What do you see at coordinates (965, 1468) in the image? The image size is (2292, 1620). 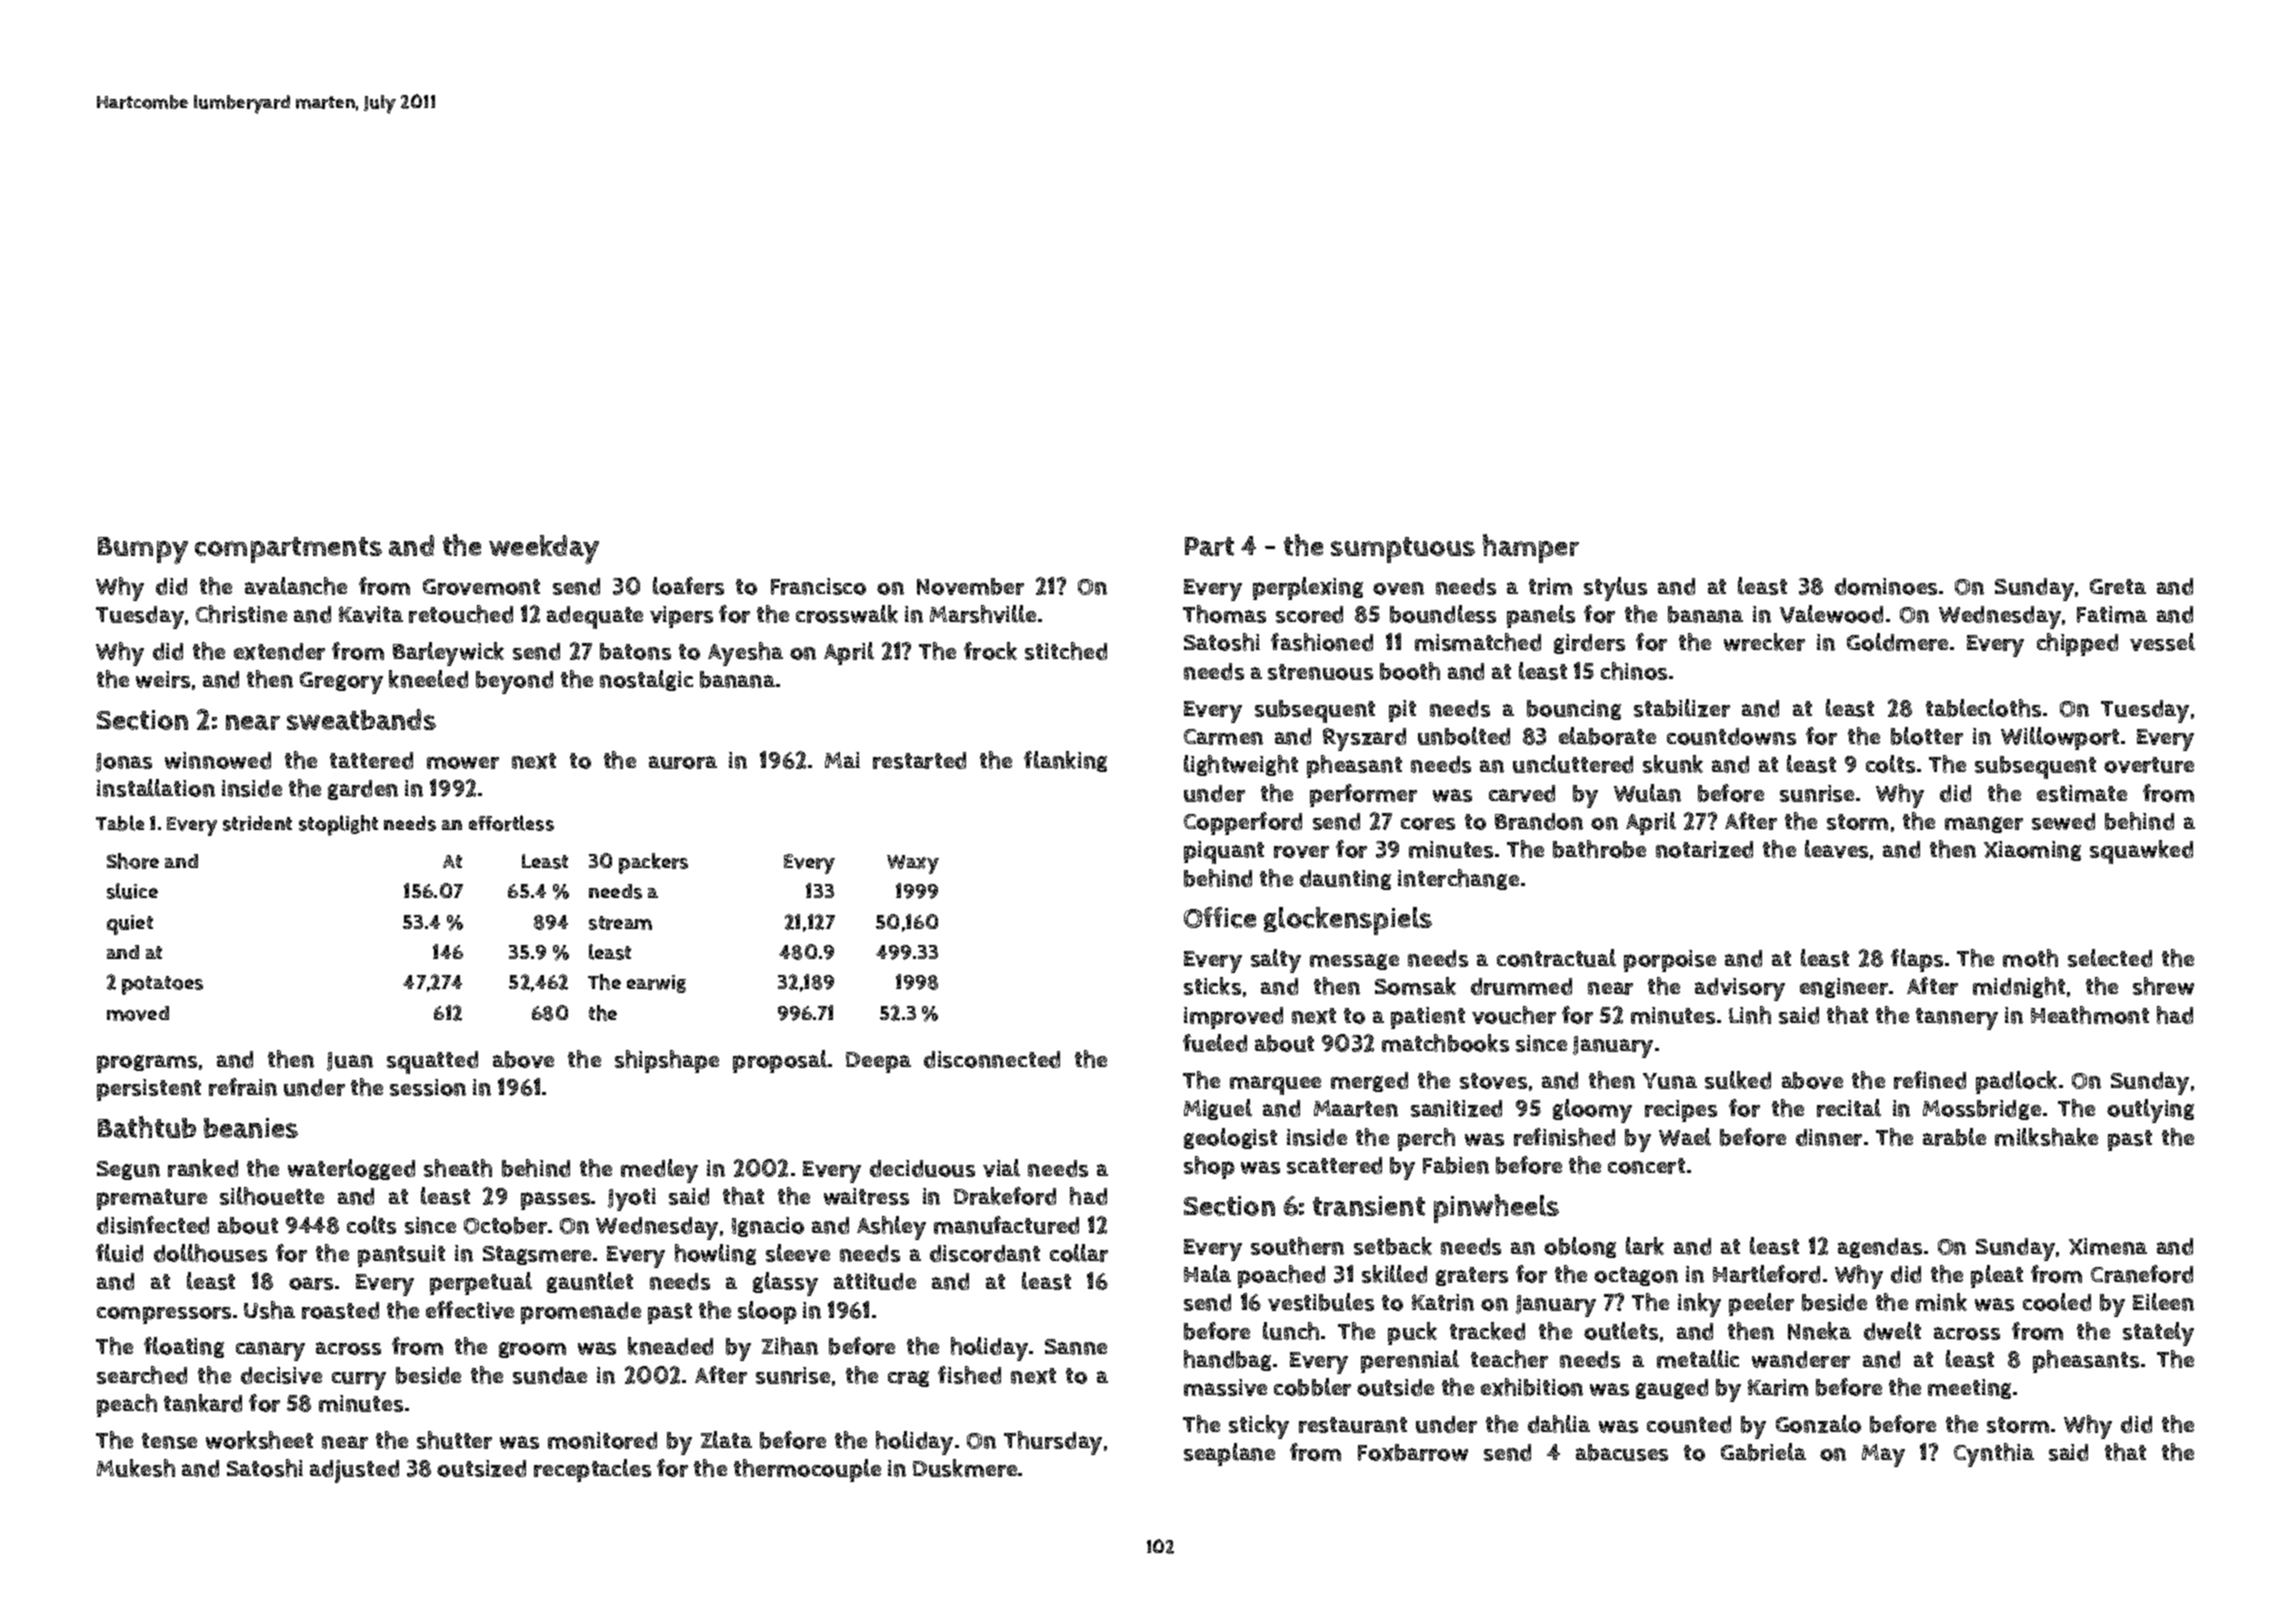 I see `Duskmere` at bounding box center [965, 1468].
